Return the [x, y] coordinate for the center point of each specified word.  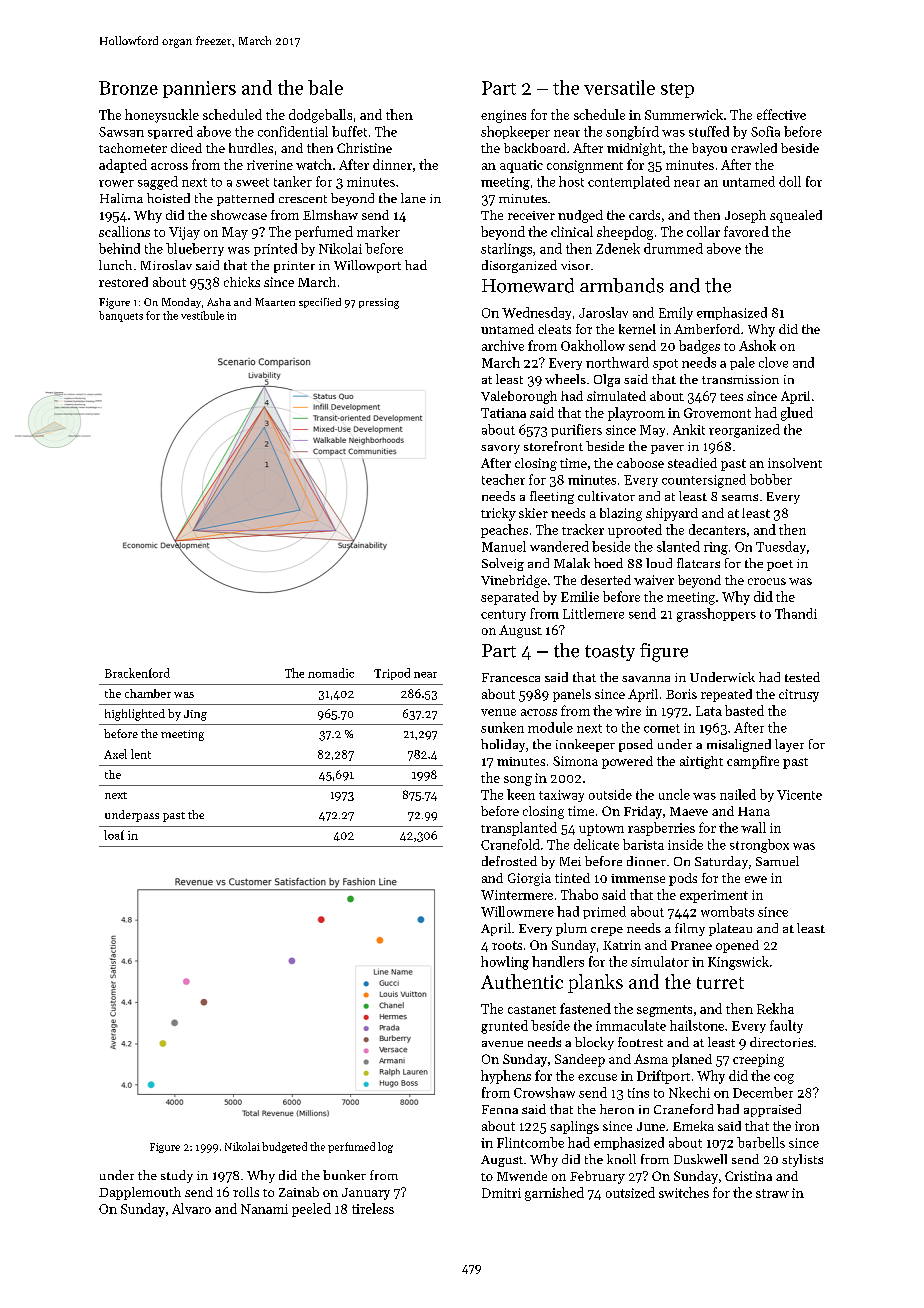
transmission [740, 379]
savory [500, 449]
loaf [114, 835]
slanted [678, 546]
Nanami [264, 1209]
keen [521, 794]
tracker [583, 529]
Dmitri [501, 1193]
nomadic [331, 673]
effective [781, 114]
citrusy [799, 695]
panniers [199, 89]
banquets [121, 316]
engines [503, 116]
